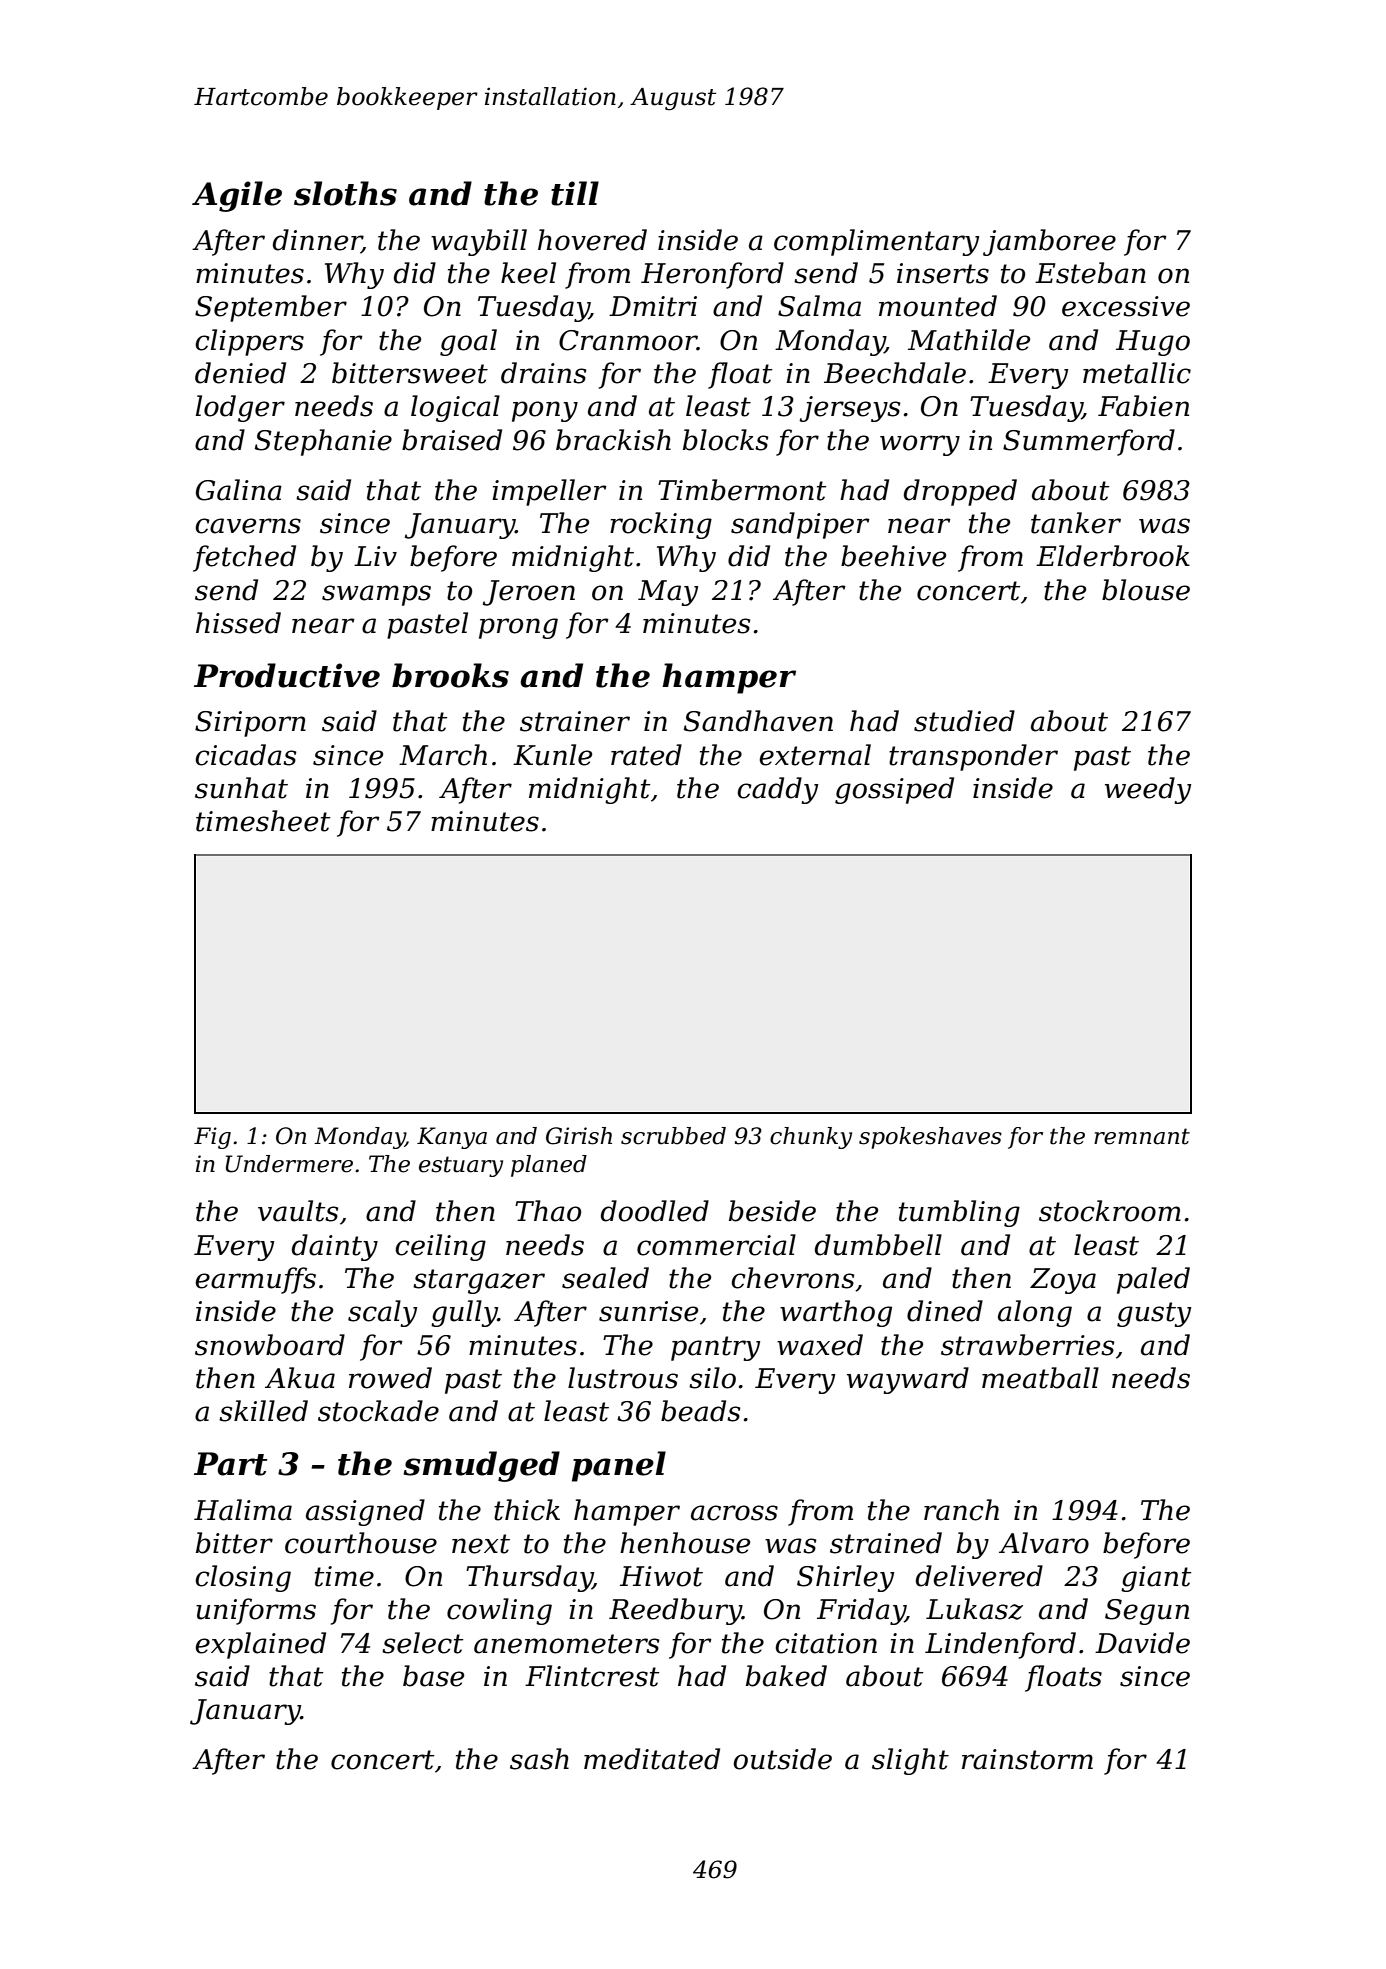 Image resolution: width=1386 pixels, height=1969 pixels. Describe the element at coordinates (345, 193) in the page. I see `sloths` at that location.
